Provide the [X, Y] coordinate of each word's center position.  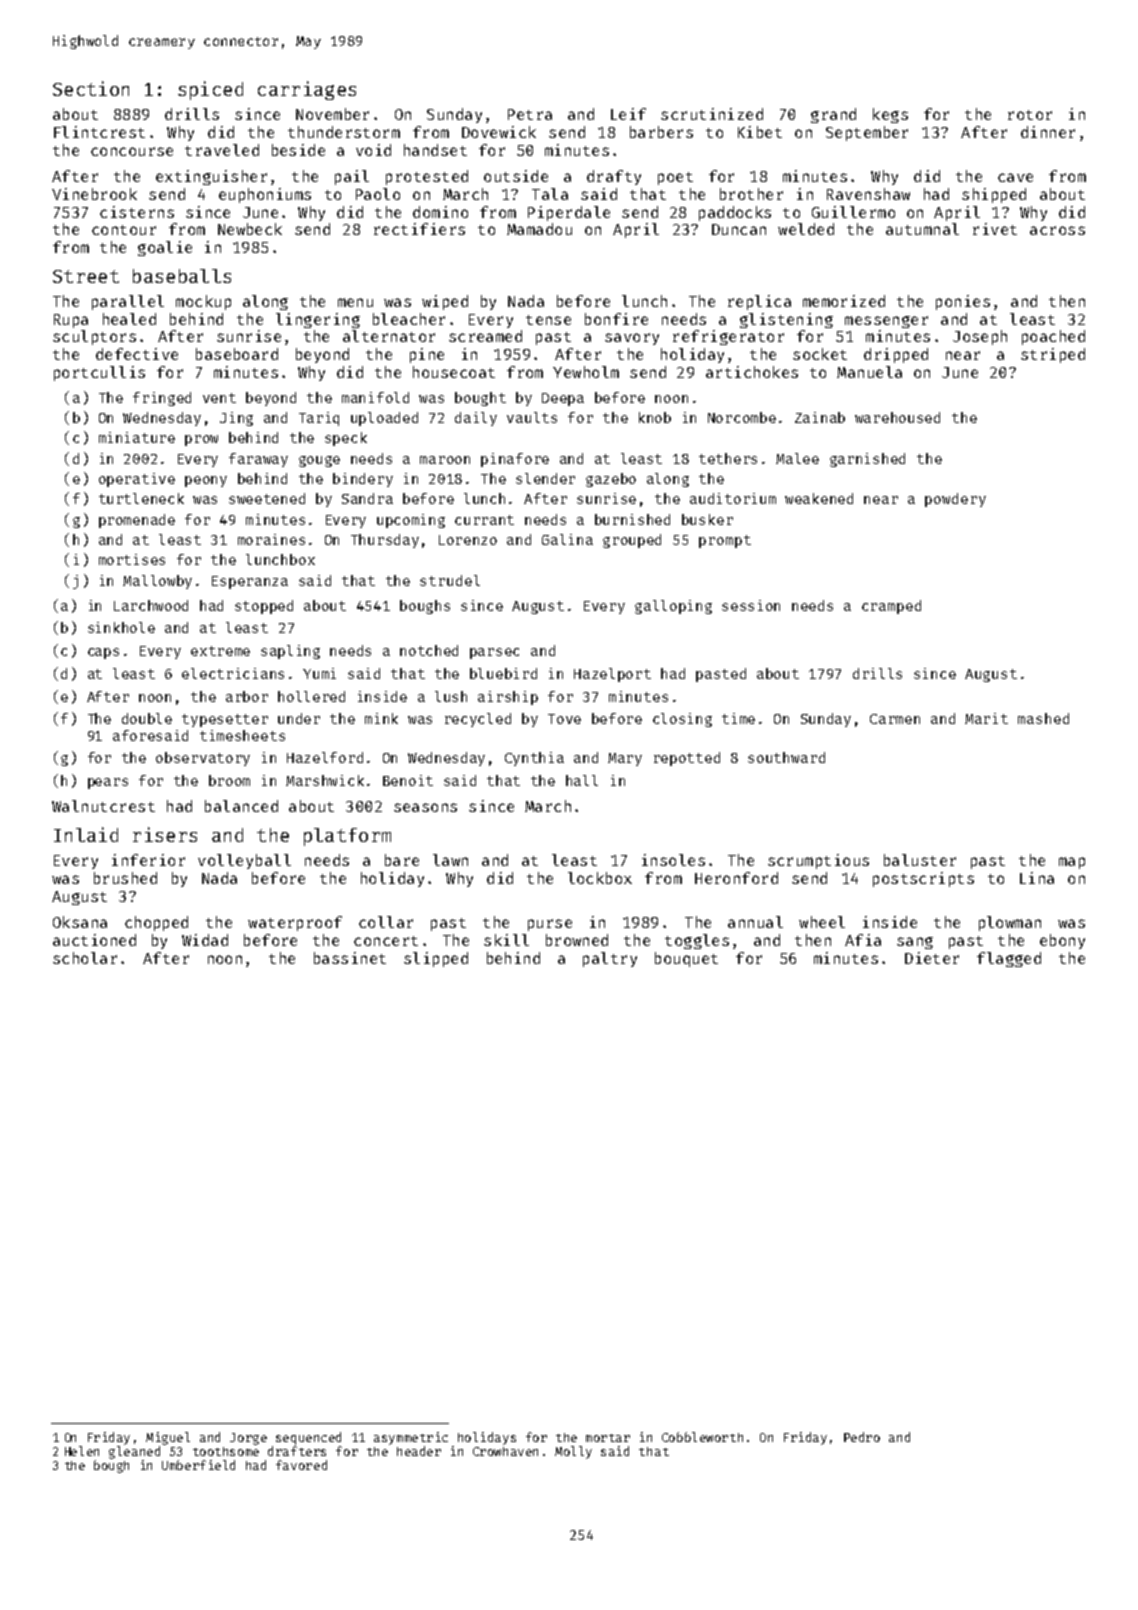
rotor [1030, 115]
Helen [82, 1451]
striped [1053, 355]
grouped [632, 541]
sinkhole [121, 627]
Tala [550, 194]
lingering [318, 320]
